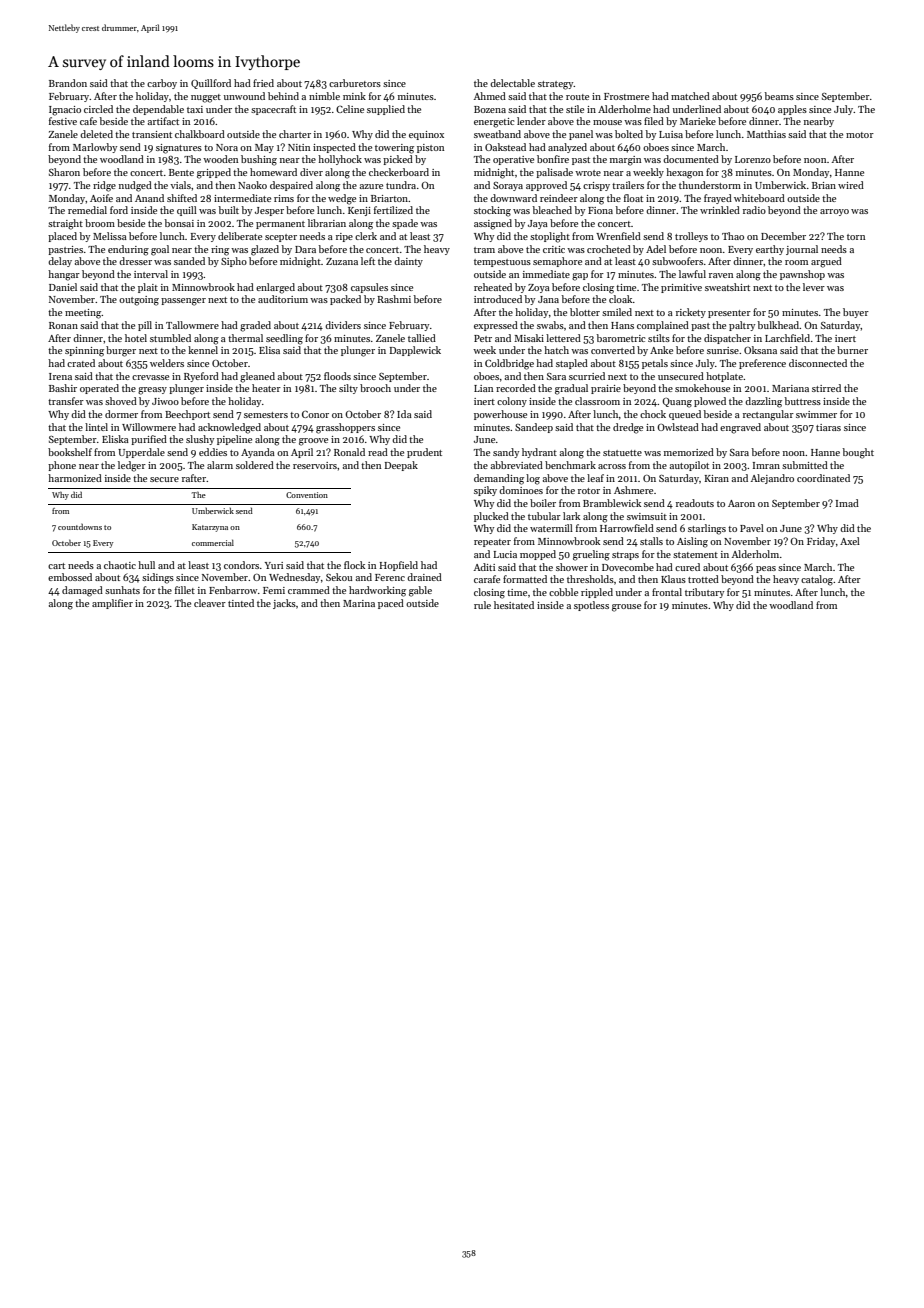  I want to click on dominoes, so click(521, 490).
